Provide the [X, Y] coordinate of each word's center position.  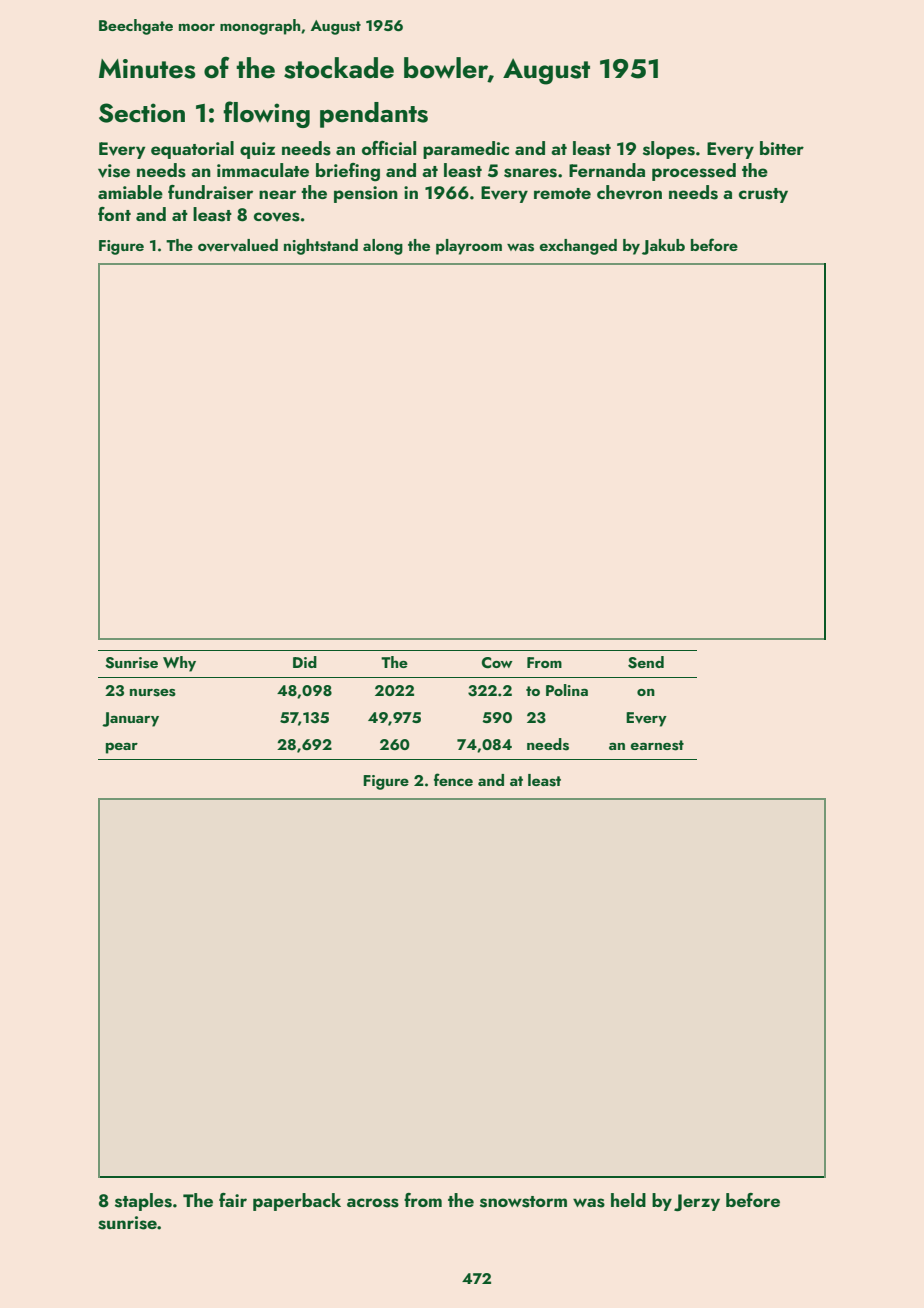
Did [305, 662]
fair [233, 1200]
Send [646, 662]
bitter [782, 148]
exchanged [578, 247]
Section [142, 113]
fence [453, 779]
